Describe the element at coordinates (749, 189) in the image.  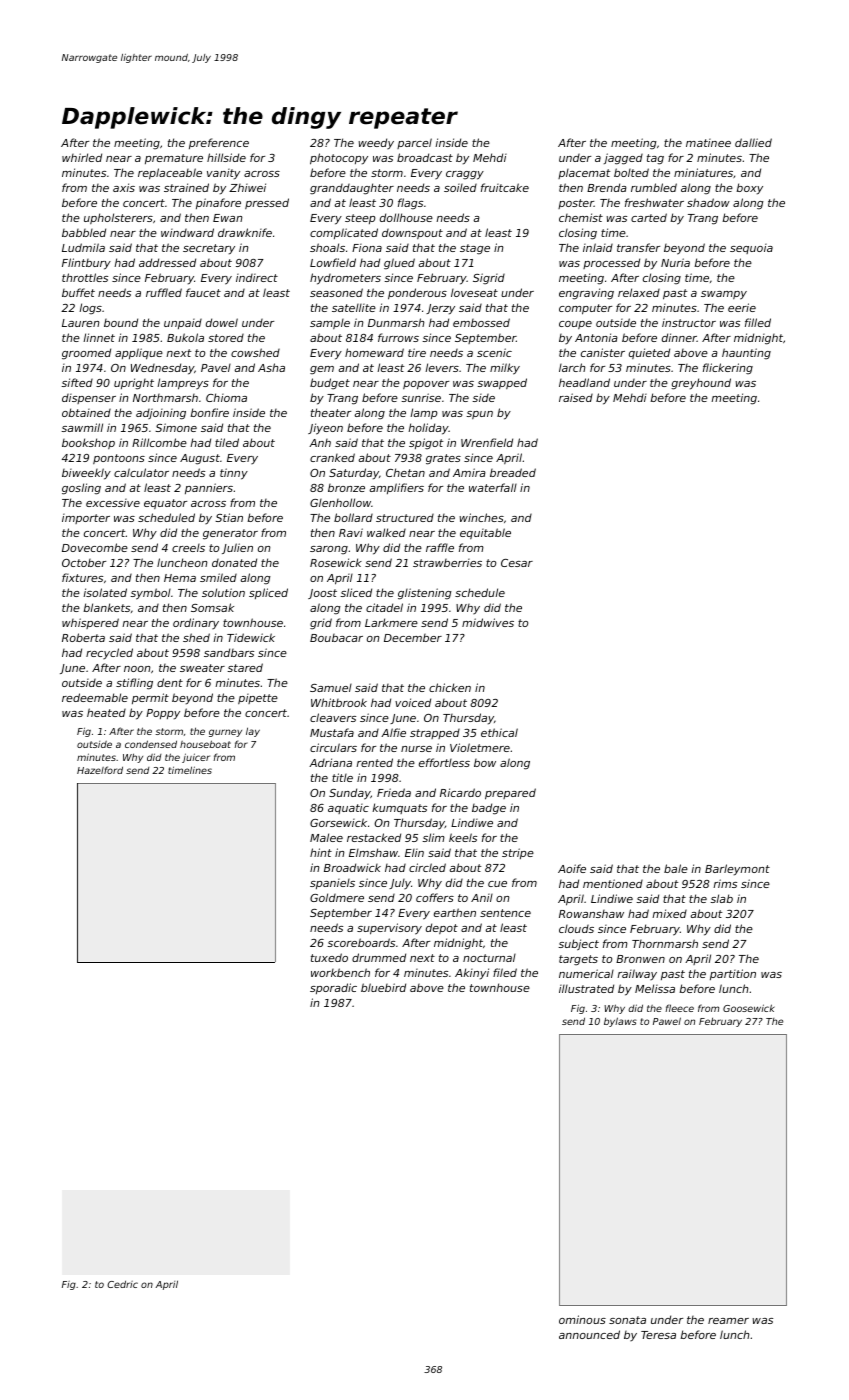
I see `boxy` at that location.
